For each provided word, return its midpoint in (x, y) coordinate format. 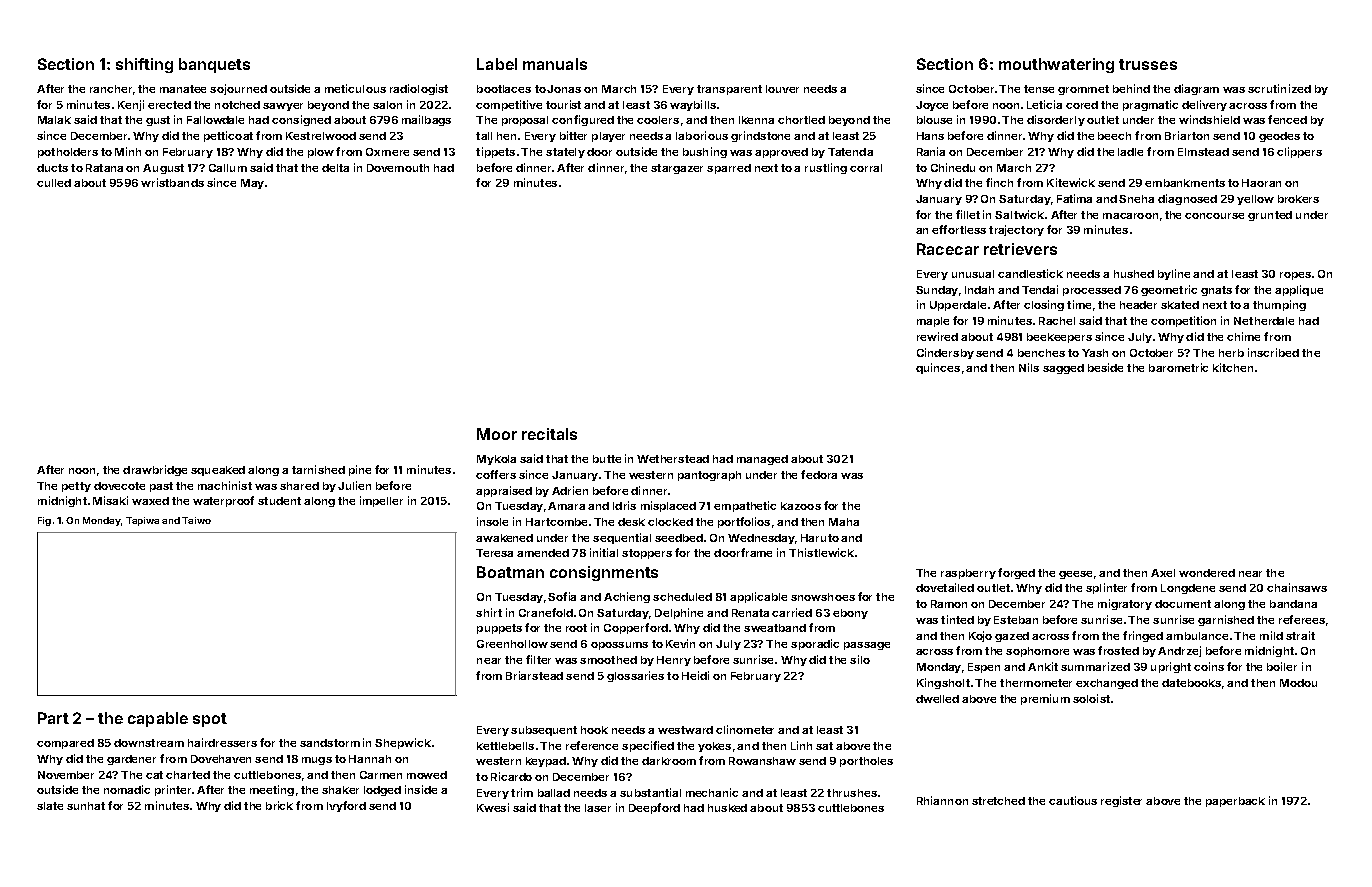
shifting (144, 65)
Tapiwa (142, 521)
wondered (1207, 573)
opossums (619, 646)
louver (782, 89)
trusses (1148, 64)
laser (598, 808)
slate (50, 806)
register (1121, 801)
